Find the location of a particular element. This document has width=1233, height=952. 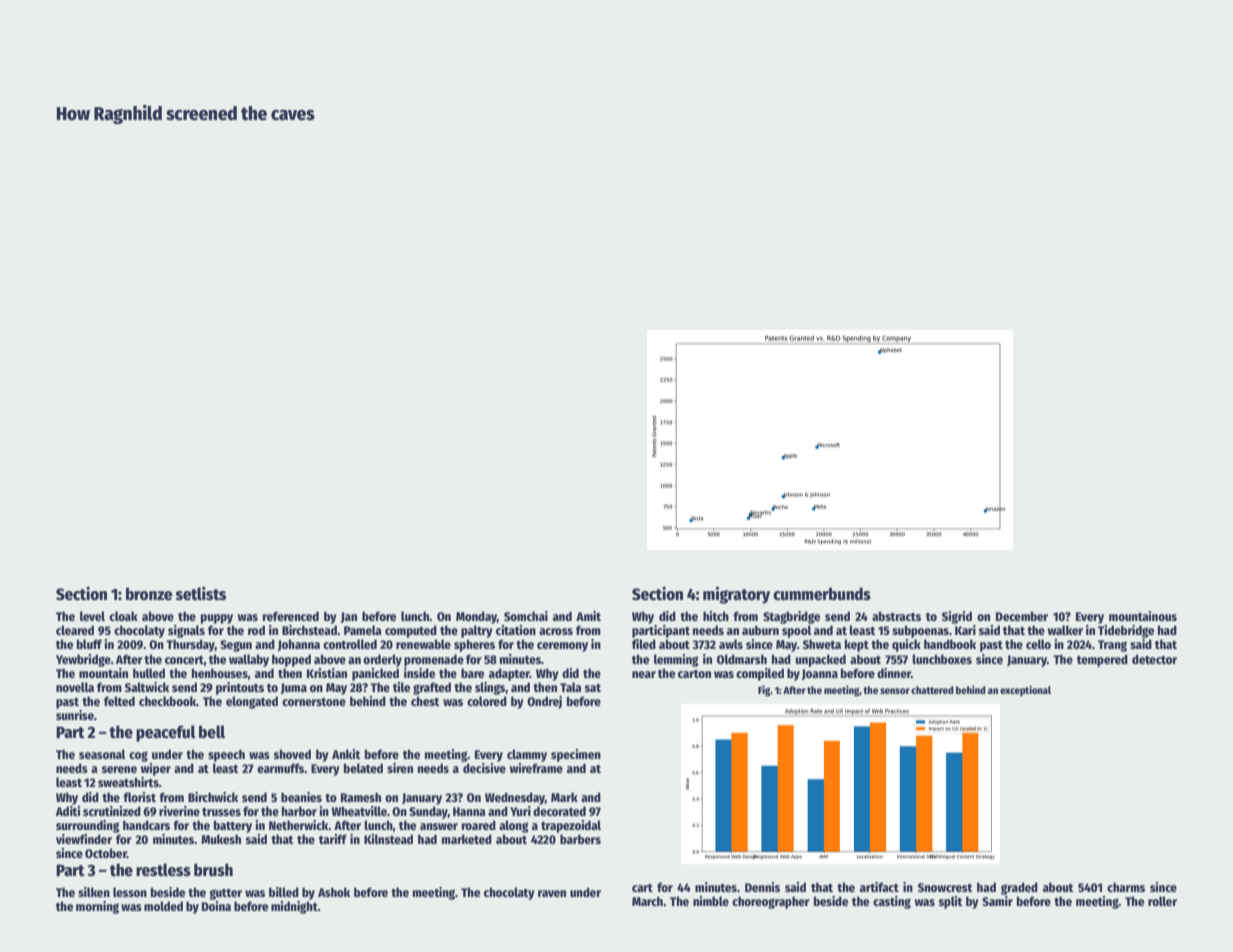

Birchwick is located at coordinates (213, 797).
